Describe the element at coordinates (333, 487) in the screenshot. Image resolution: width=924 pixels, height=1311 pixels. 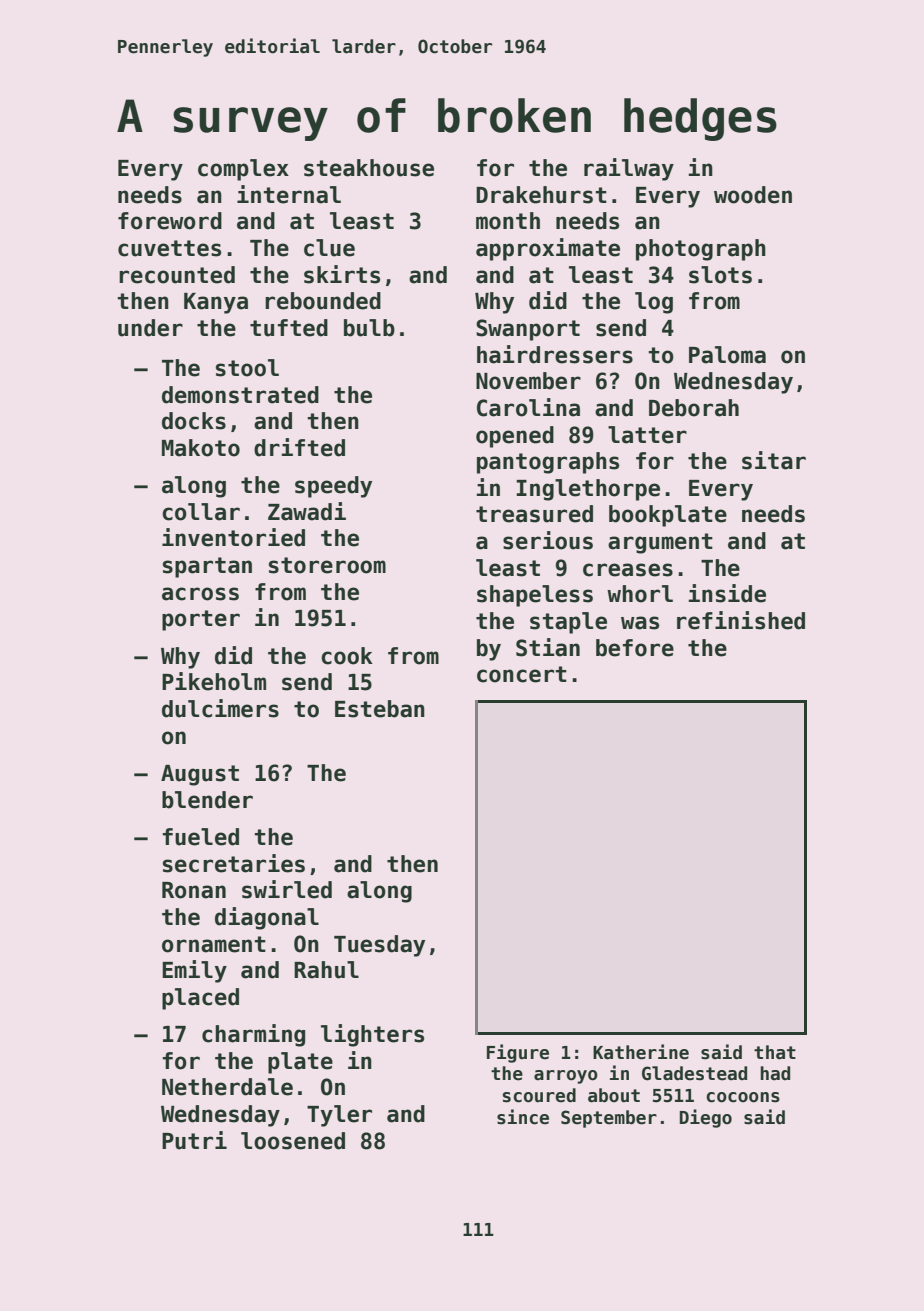
I see `speedy` at that location.
